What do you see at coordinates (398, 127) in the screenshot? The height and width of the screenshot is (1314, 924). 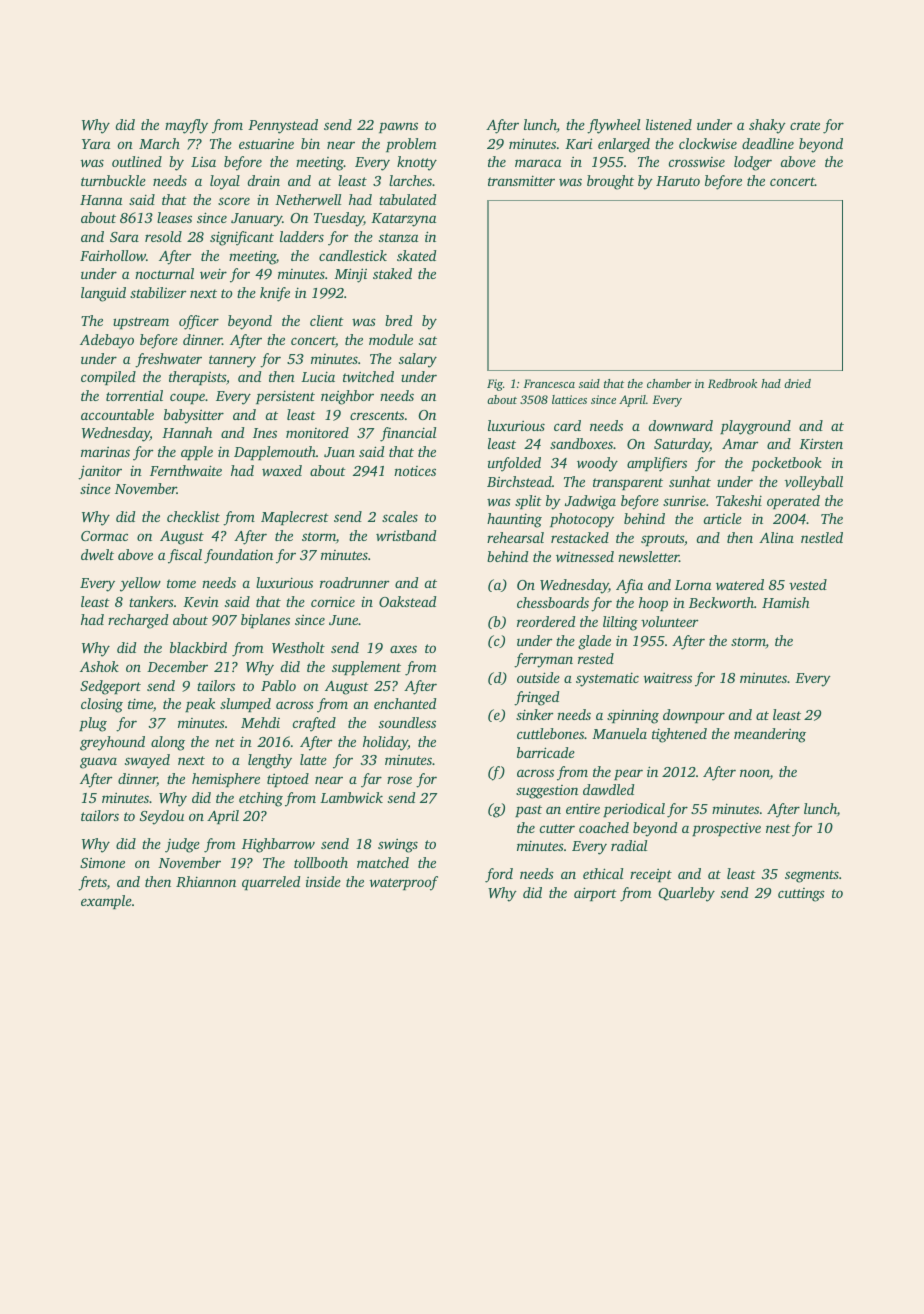 I see `pawns` at bounding box center [398, 127].
